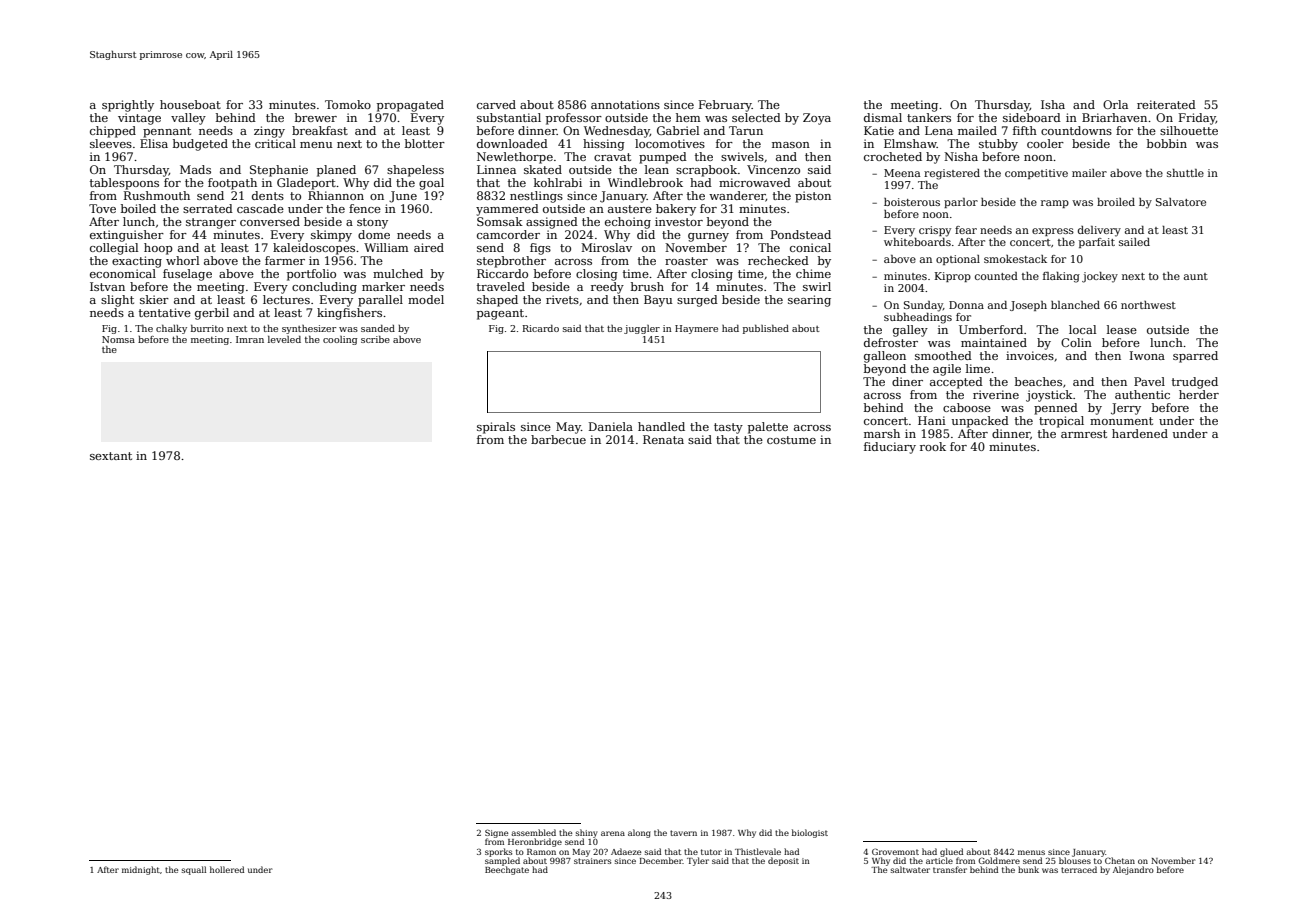  What do you see at coordinates (250, 339) in the page?
I see `Imran` at bounding box center [250, 339].
